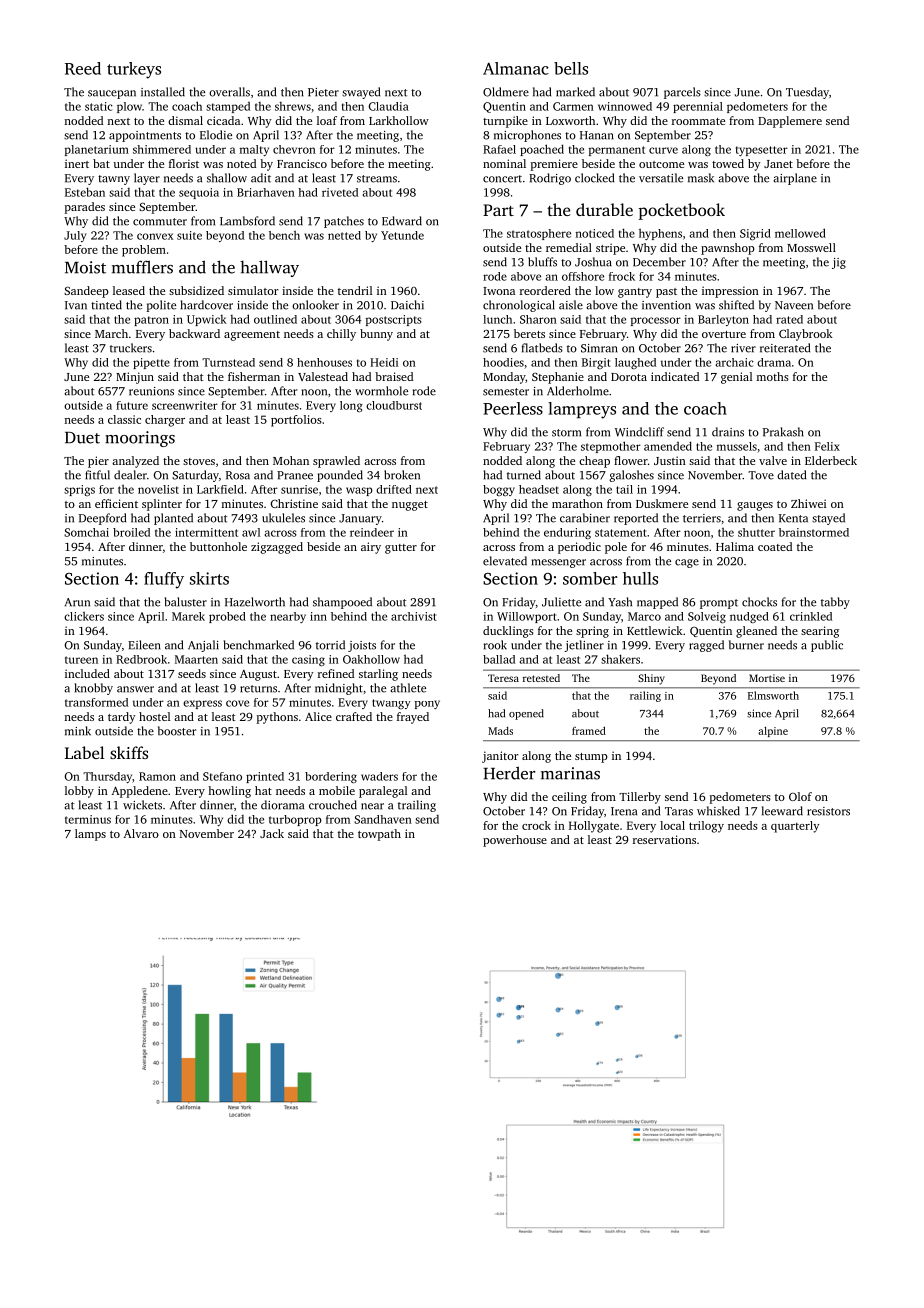 The width and height of the image is (924, 1308). I want to click on carabiner, so click(585, 518).
